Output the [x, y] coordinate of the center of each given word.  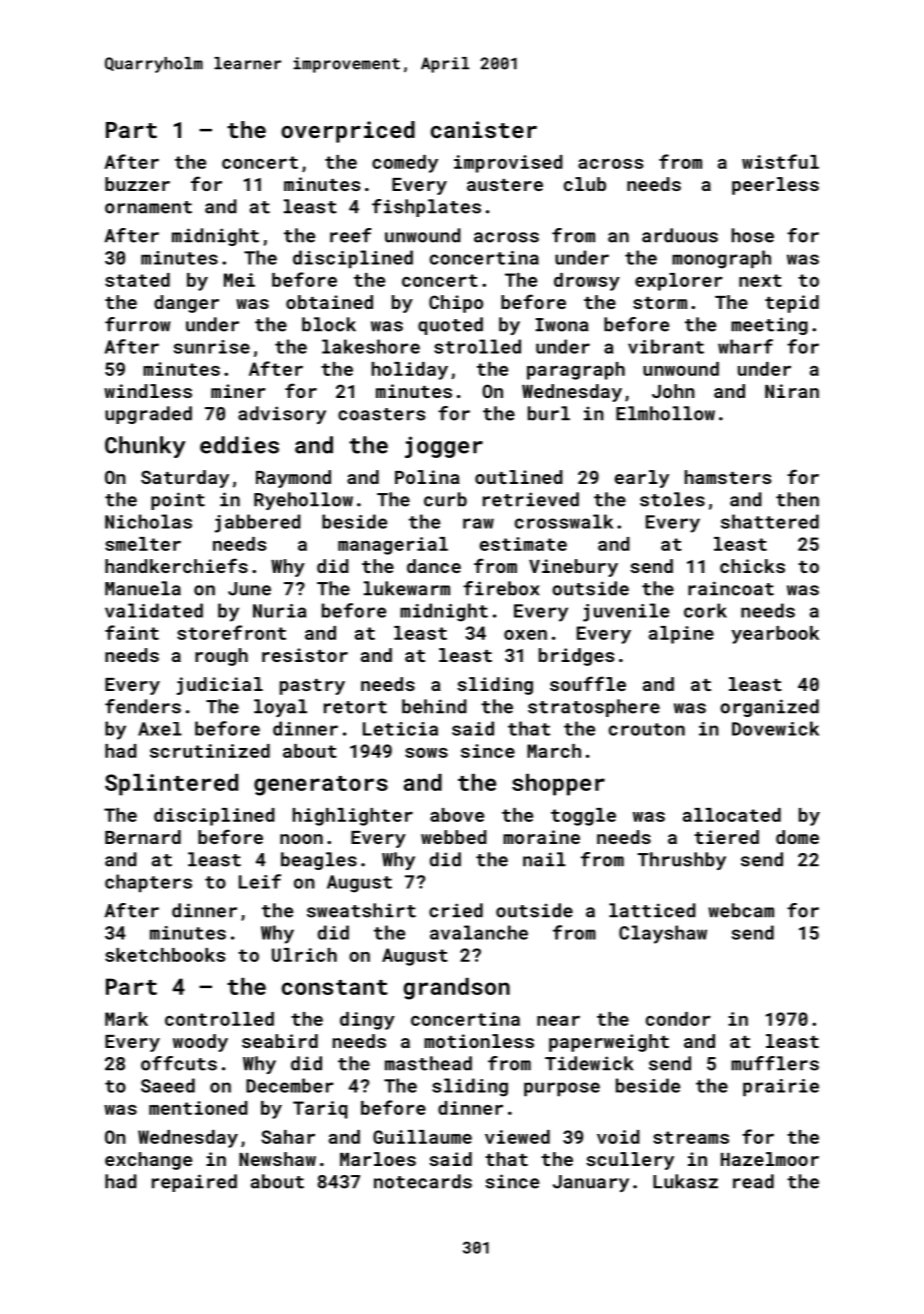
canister [484, 129]
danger [186, 304]
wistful [780, 161]
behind [434, 706]
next [760, 280]
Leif [260, 881]
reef [351, 235]
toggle [583, 817]
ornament [148, 207]
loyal [280, 708]
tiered [726, 837]
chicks [752, 566]
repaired [194, 1183]
